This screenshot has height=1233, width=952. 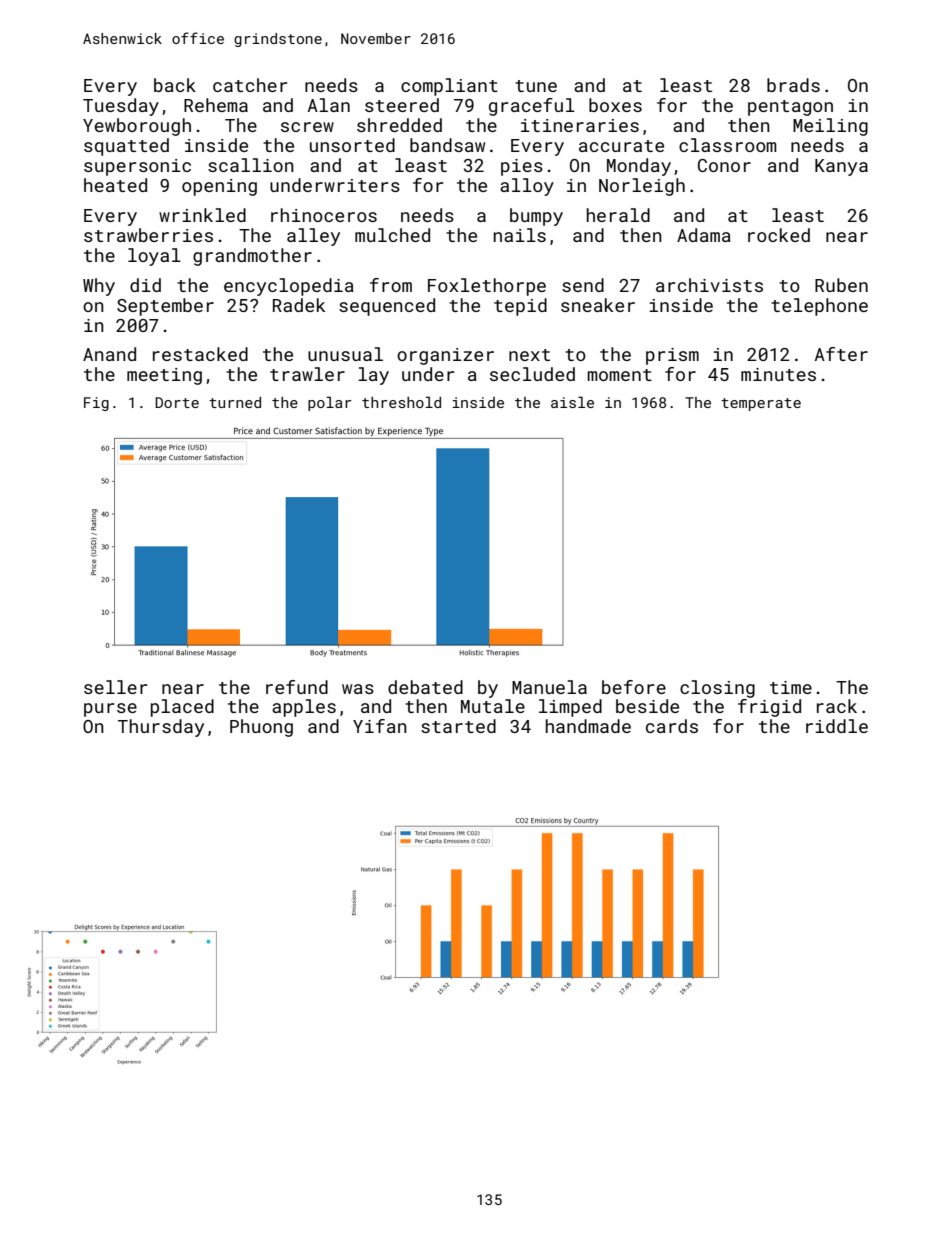 What do you see at coordinates (115, 687) in the screenshot?
I see `seller` at bounding box center [115, 687].
